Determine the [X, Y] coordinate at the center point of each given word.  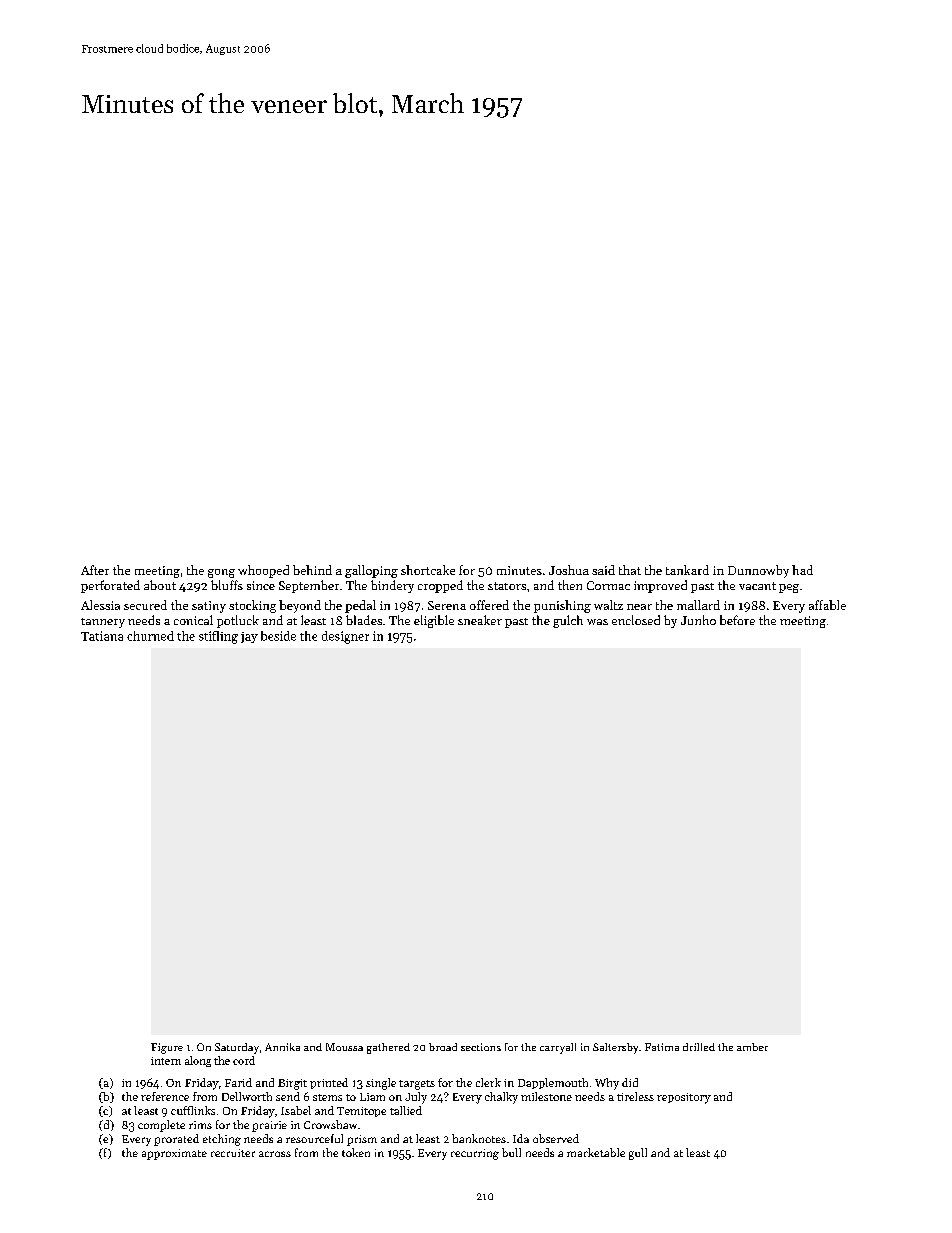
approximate [174, 1154]
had [802, 570]
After [95, 570]
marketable [596, 1152]
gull [638, 1154]
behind [312, 570]
